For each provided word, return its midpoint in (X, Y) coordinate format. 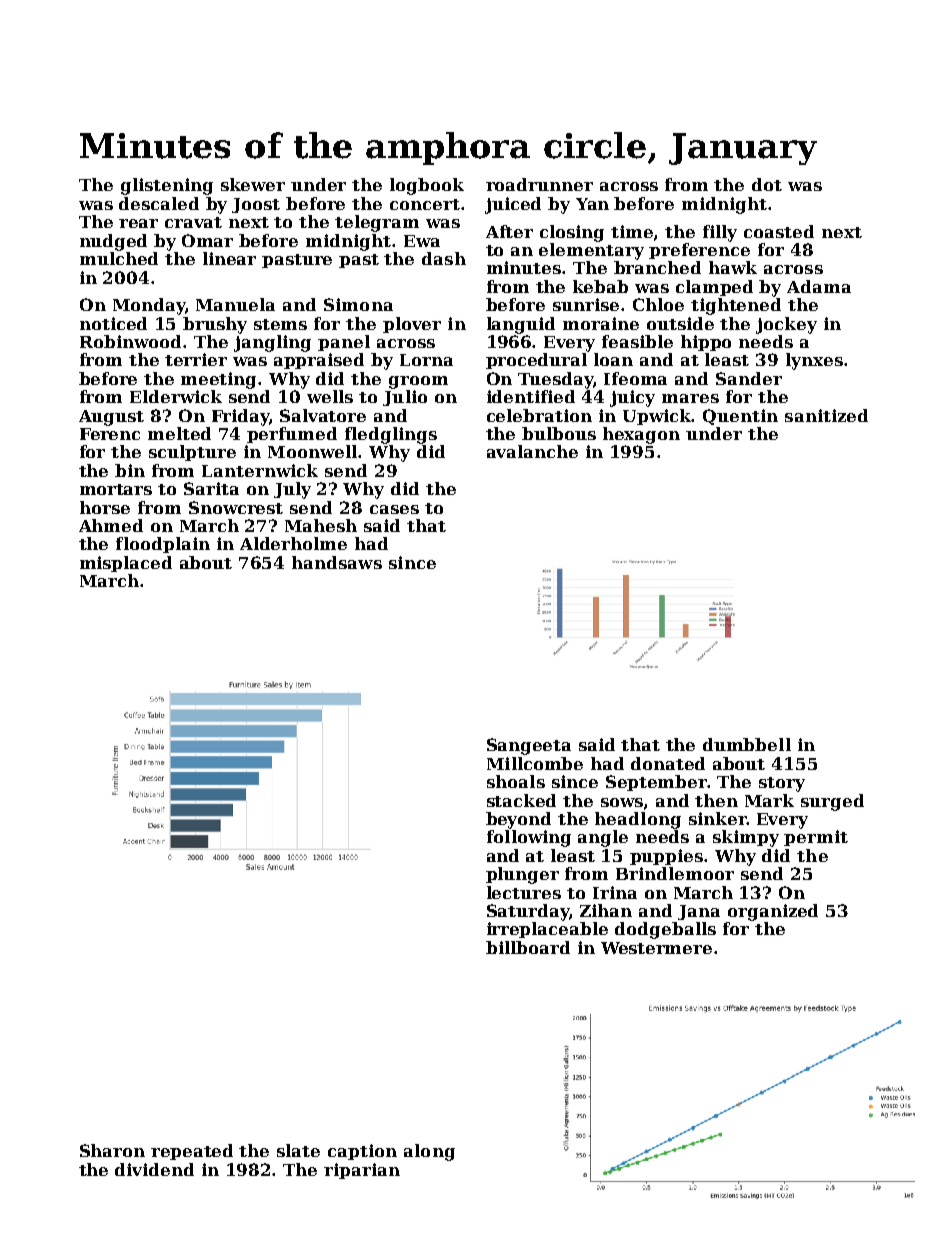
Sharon (112, 1150)
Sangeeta (529, 746)
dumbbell (747, 744)
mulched (119, 258)
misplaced (126, 564)
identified (531, 396)
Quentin (740, 417)
